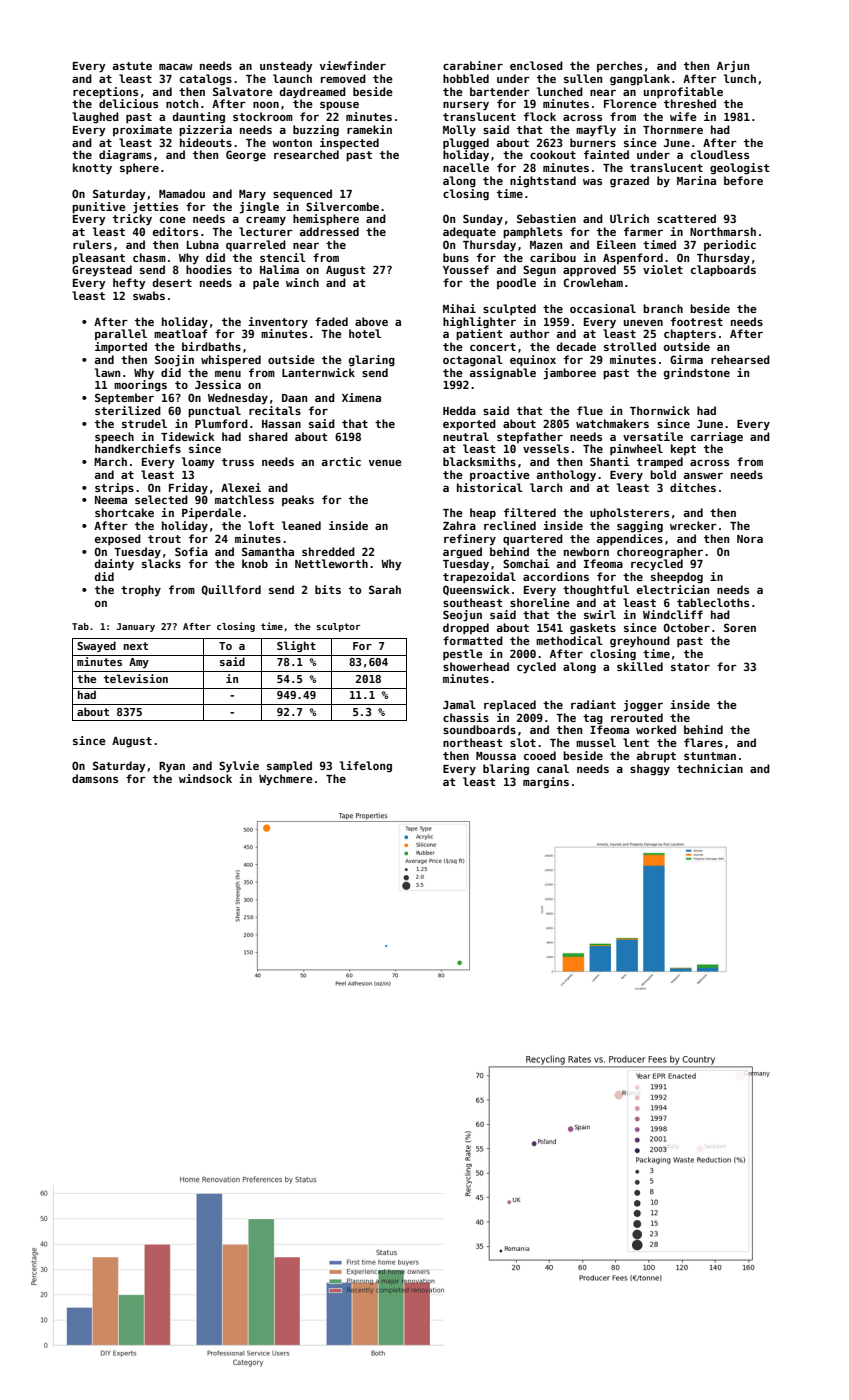  Describe the element at coordinates (472, 742) in the document. I see `northeast` at that location.
